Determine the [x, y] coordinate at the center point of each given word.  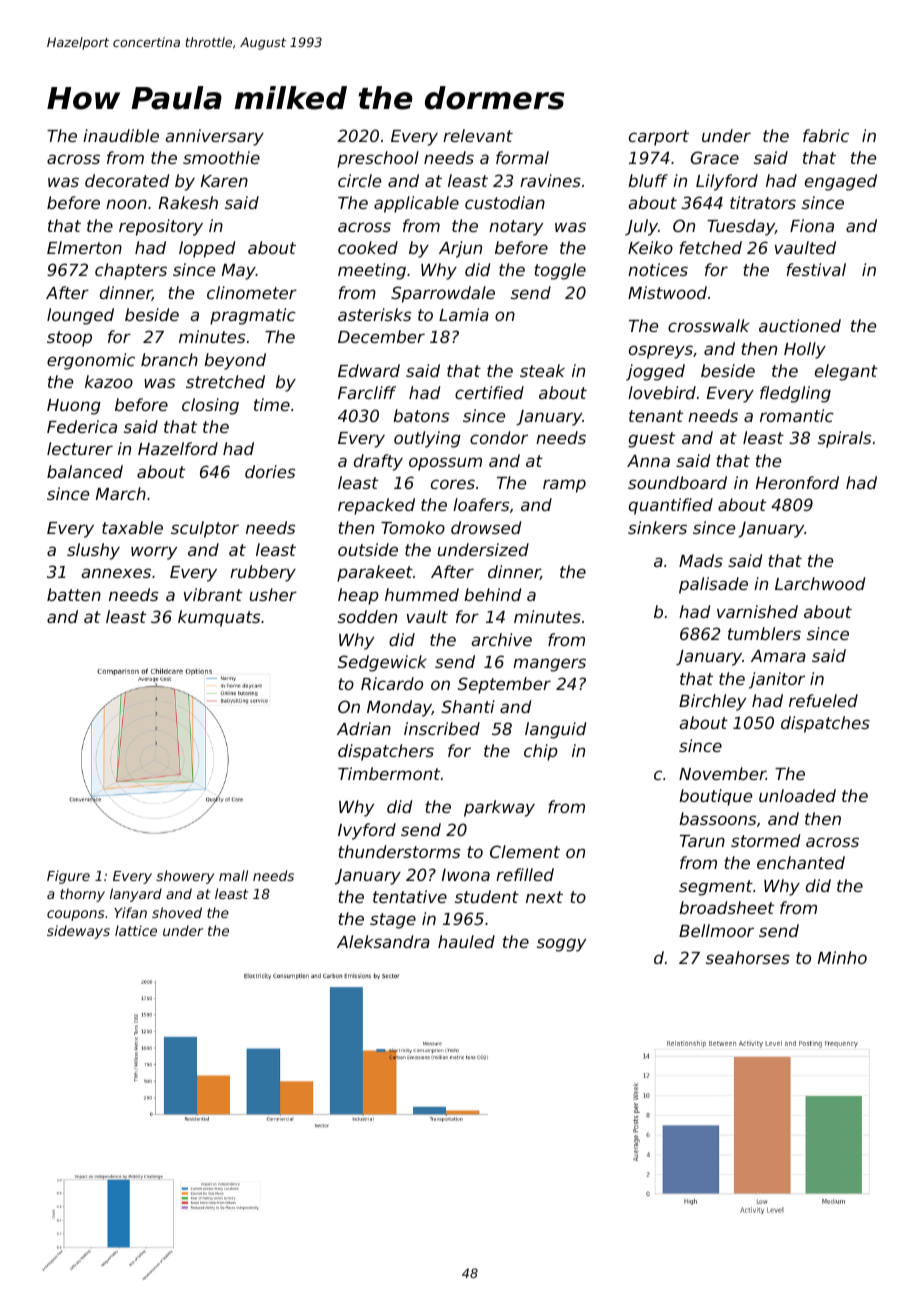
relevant [478, 135]
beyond [235, 361]
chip [541, 752]
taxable [132, 527]
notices [658, 269]
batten [74, 594]
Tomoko [413, 527]
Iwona [466, 875]
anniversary [214, 137]
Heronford [797, 482]
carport [659, 138]
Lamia [464, 314]
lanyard [136, 895]
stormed [765, 840]
